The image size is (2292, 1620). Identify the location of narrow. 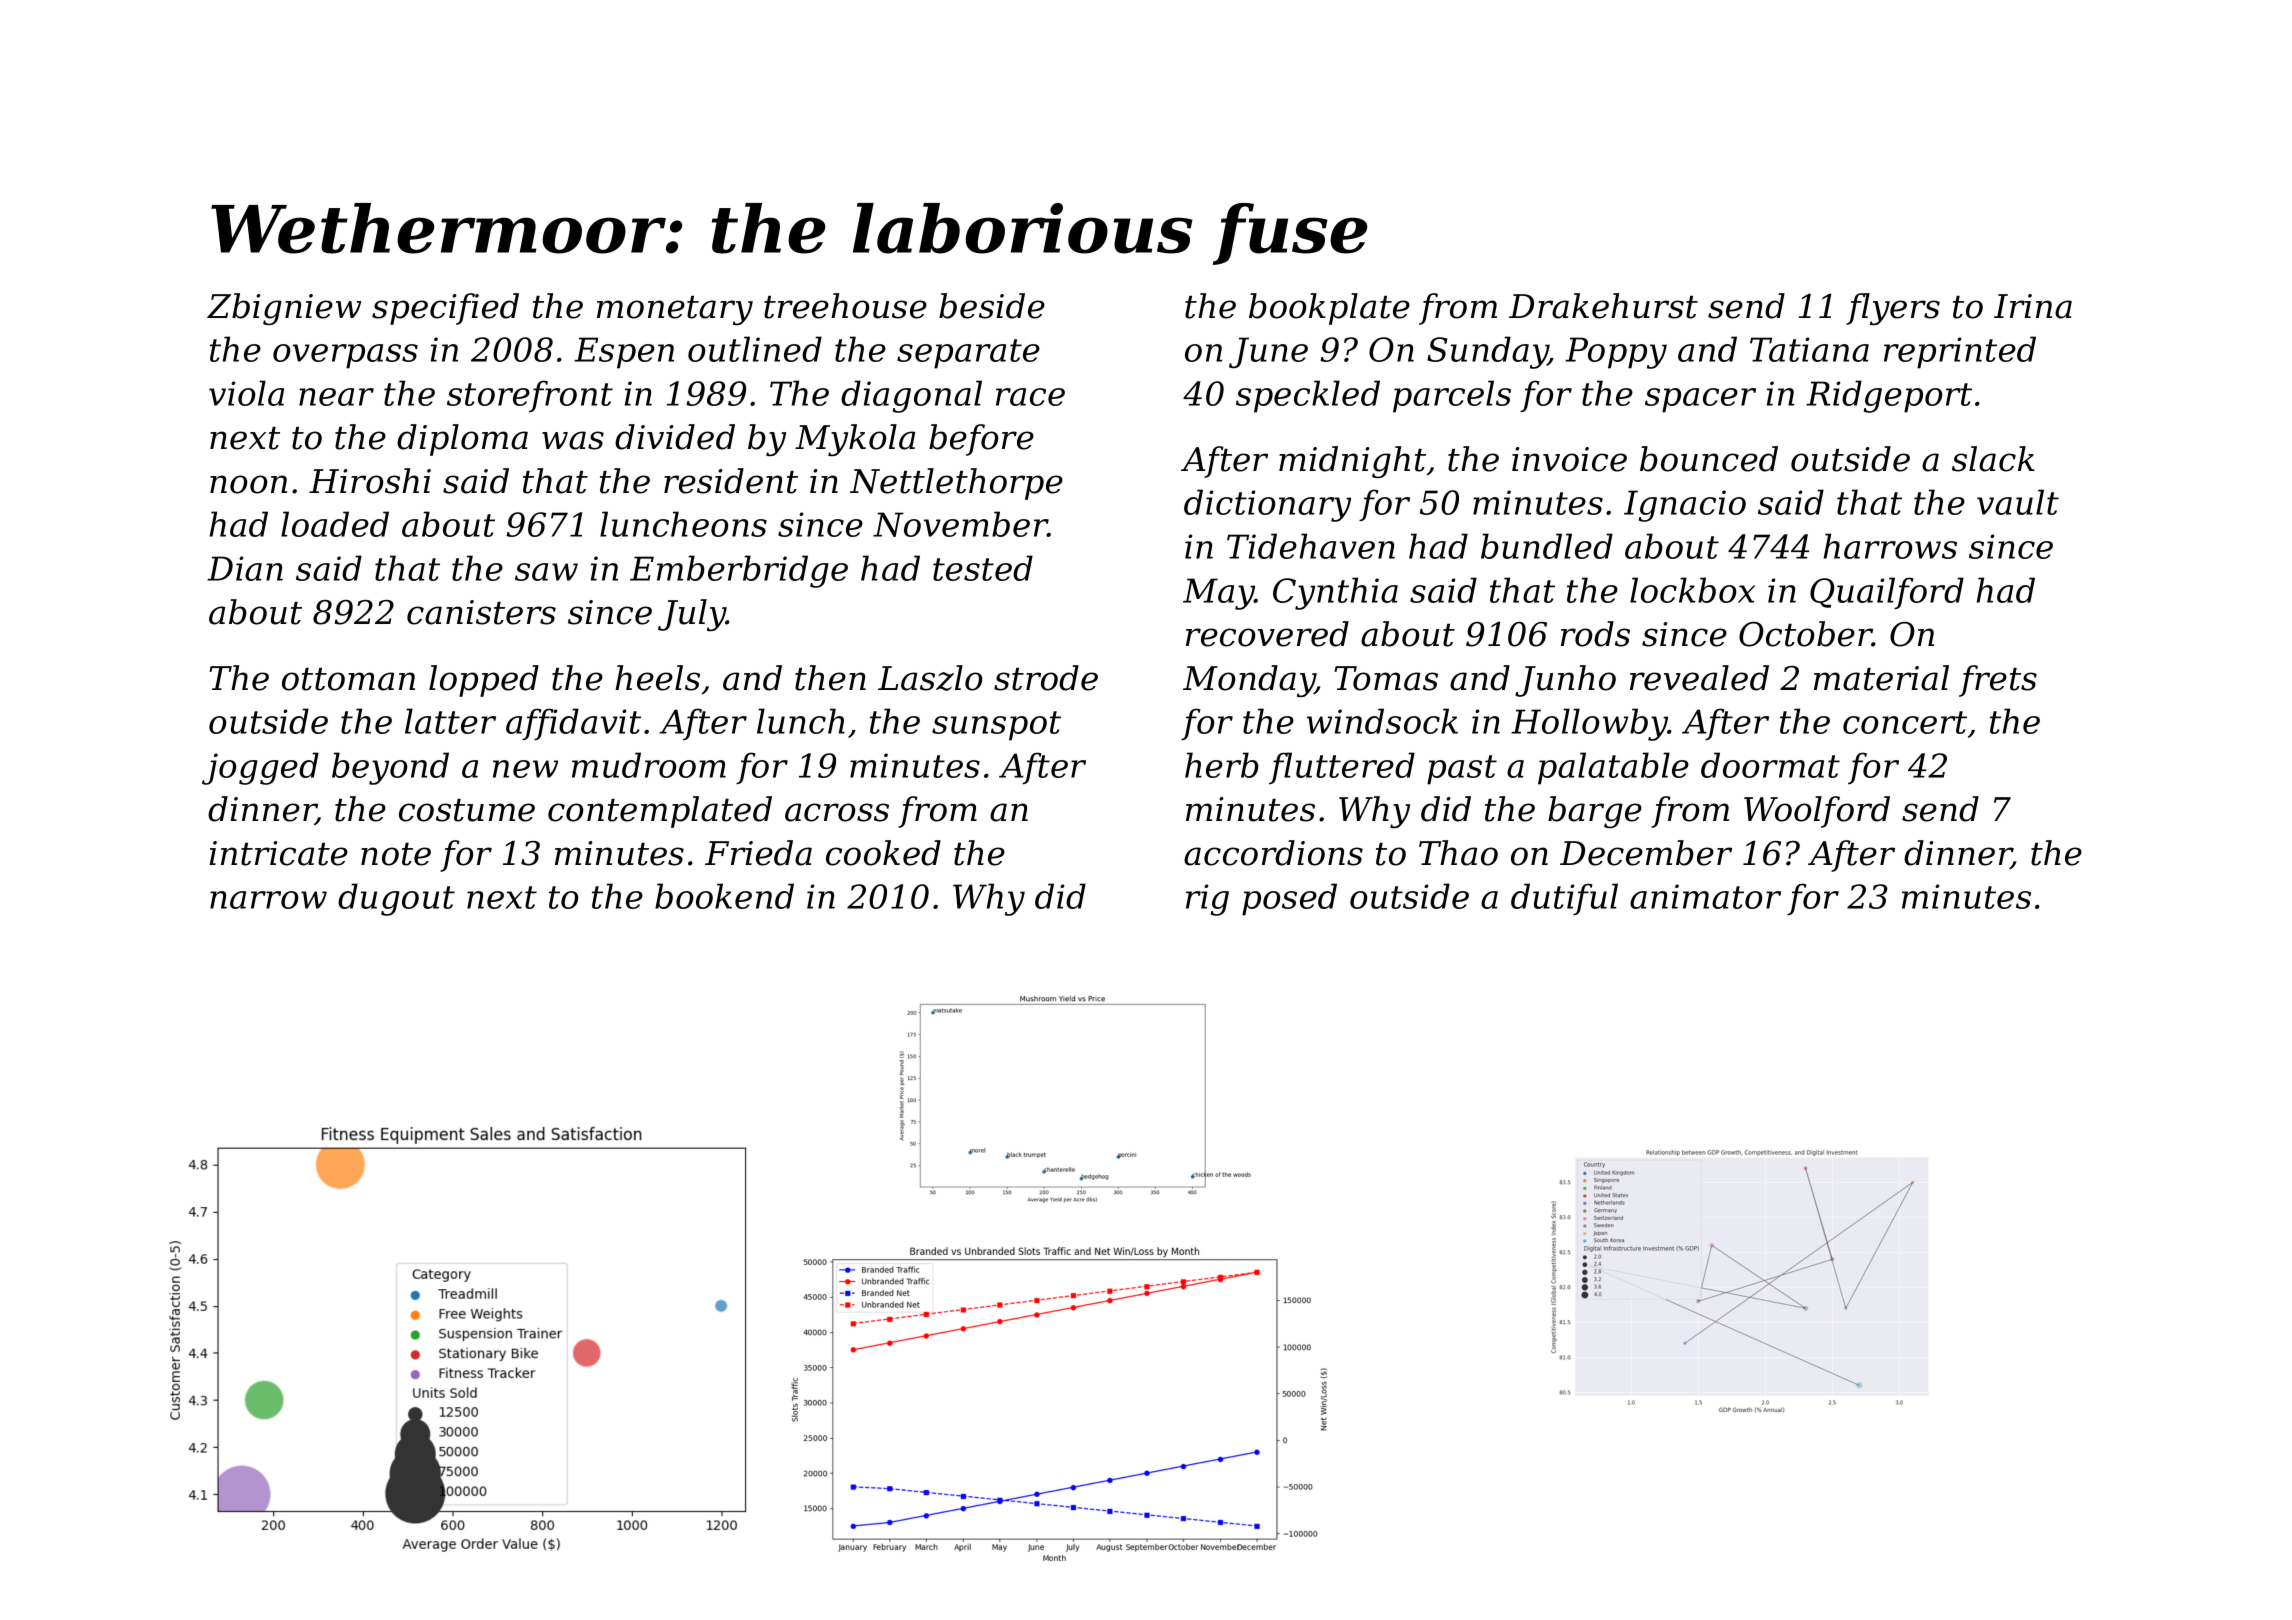
(268, 900).
